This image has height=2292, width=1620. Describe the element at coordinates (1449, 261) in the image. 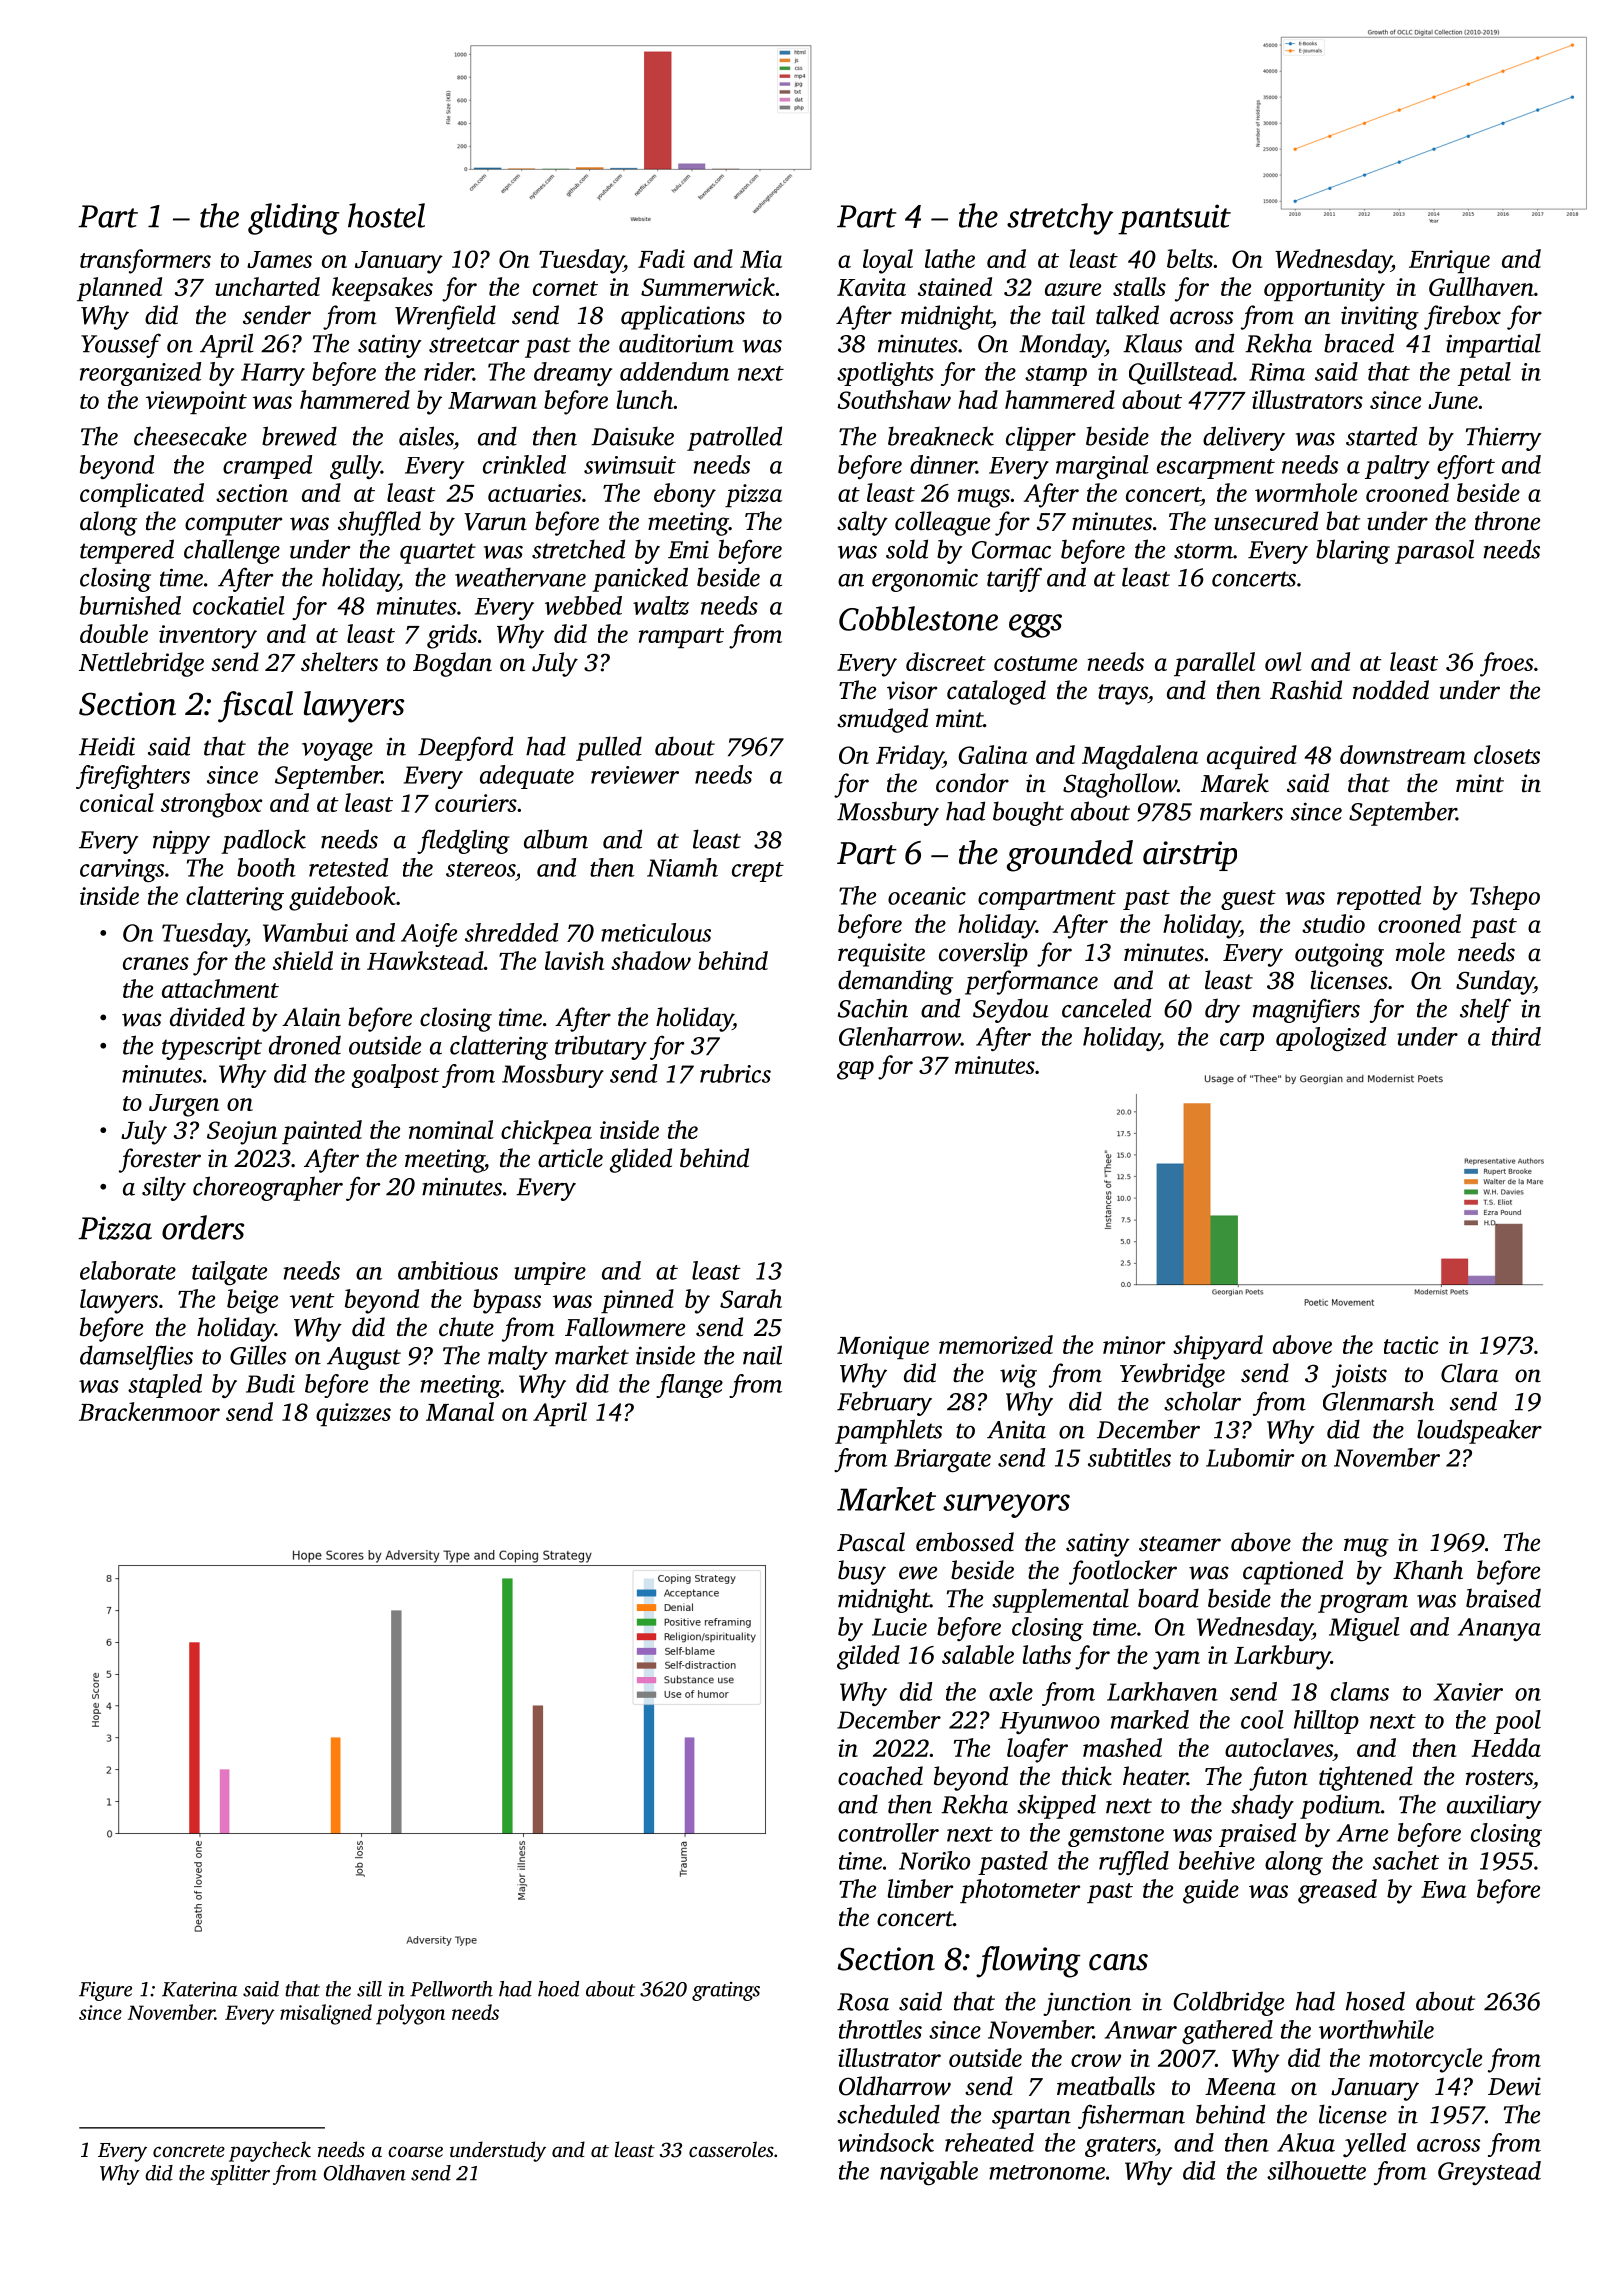

I see `Enrique` at that location.
